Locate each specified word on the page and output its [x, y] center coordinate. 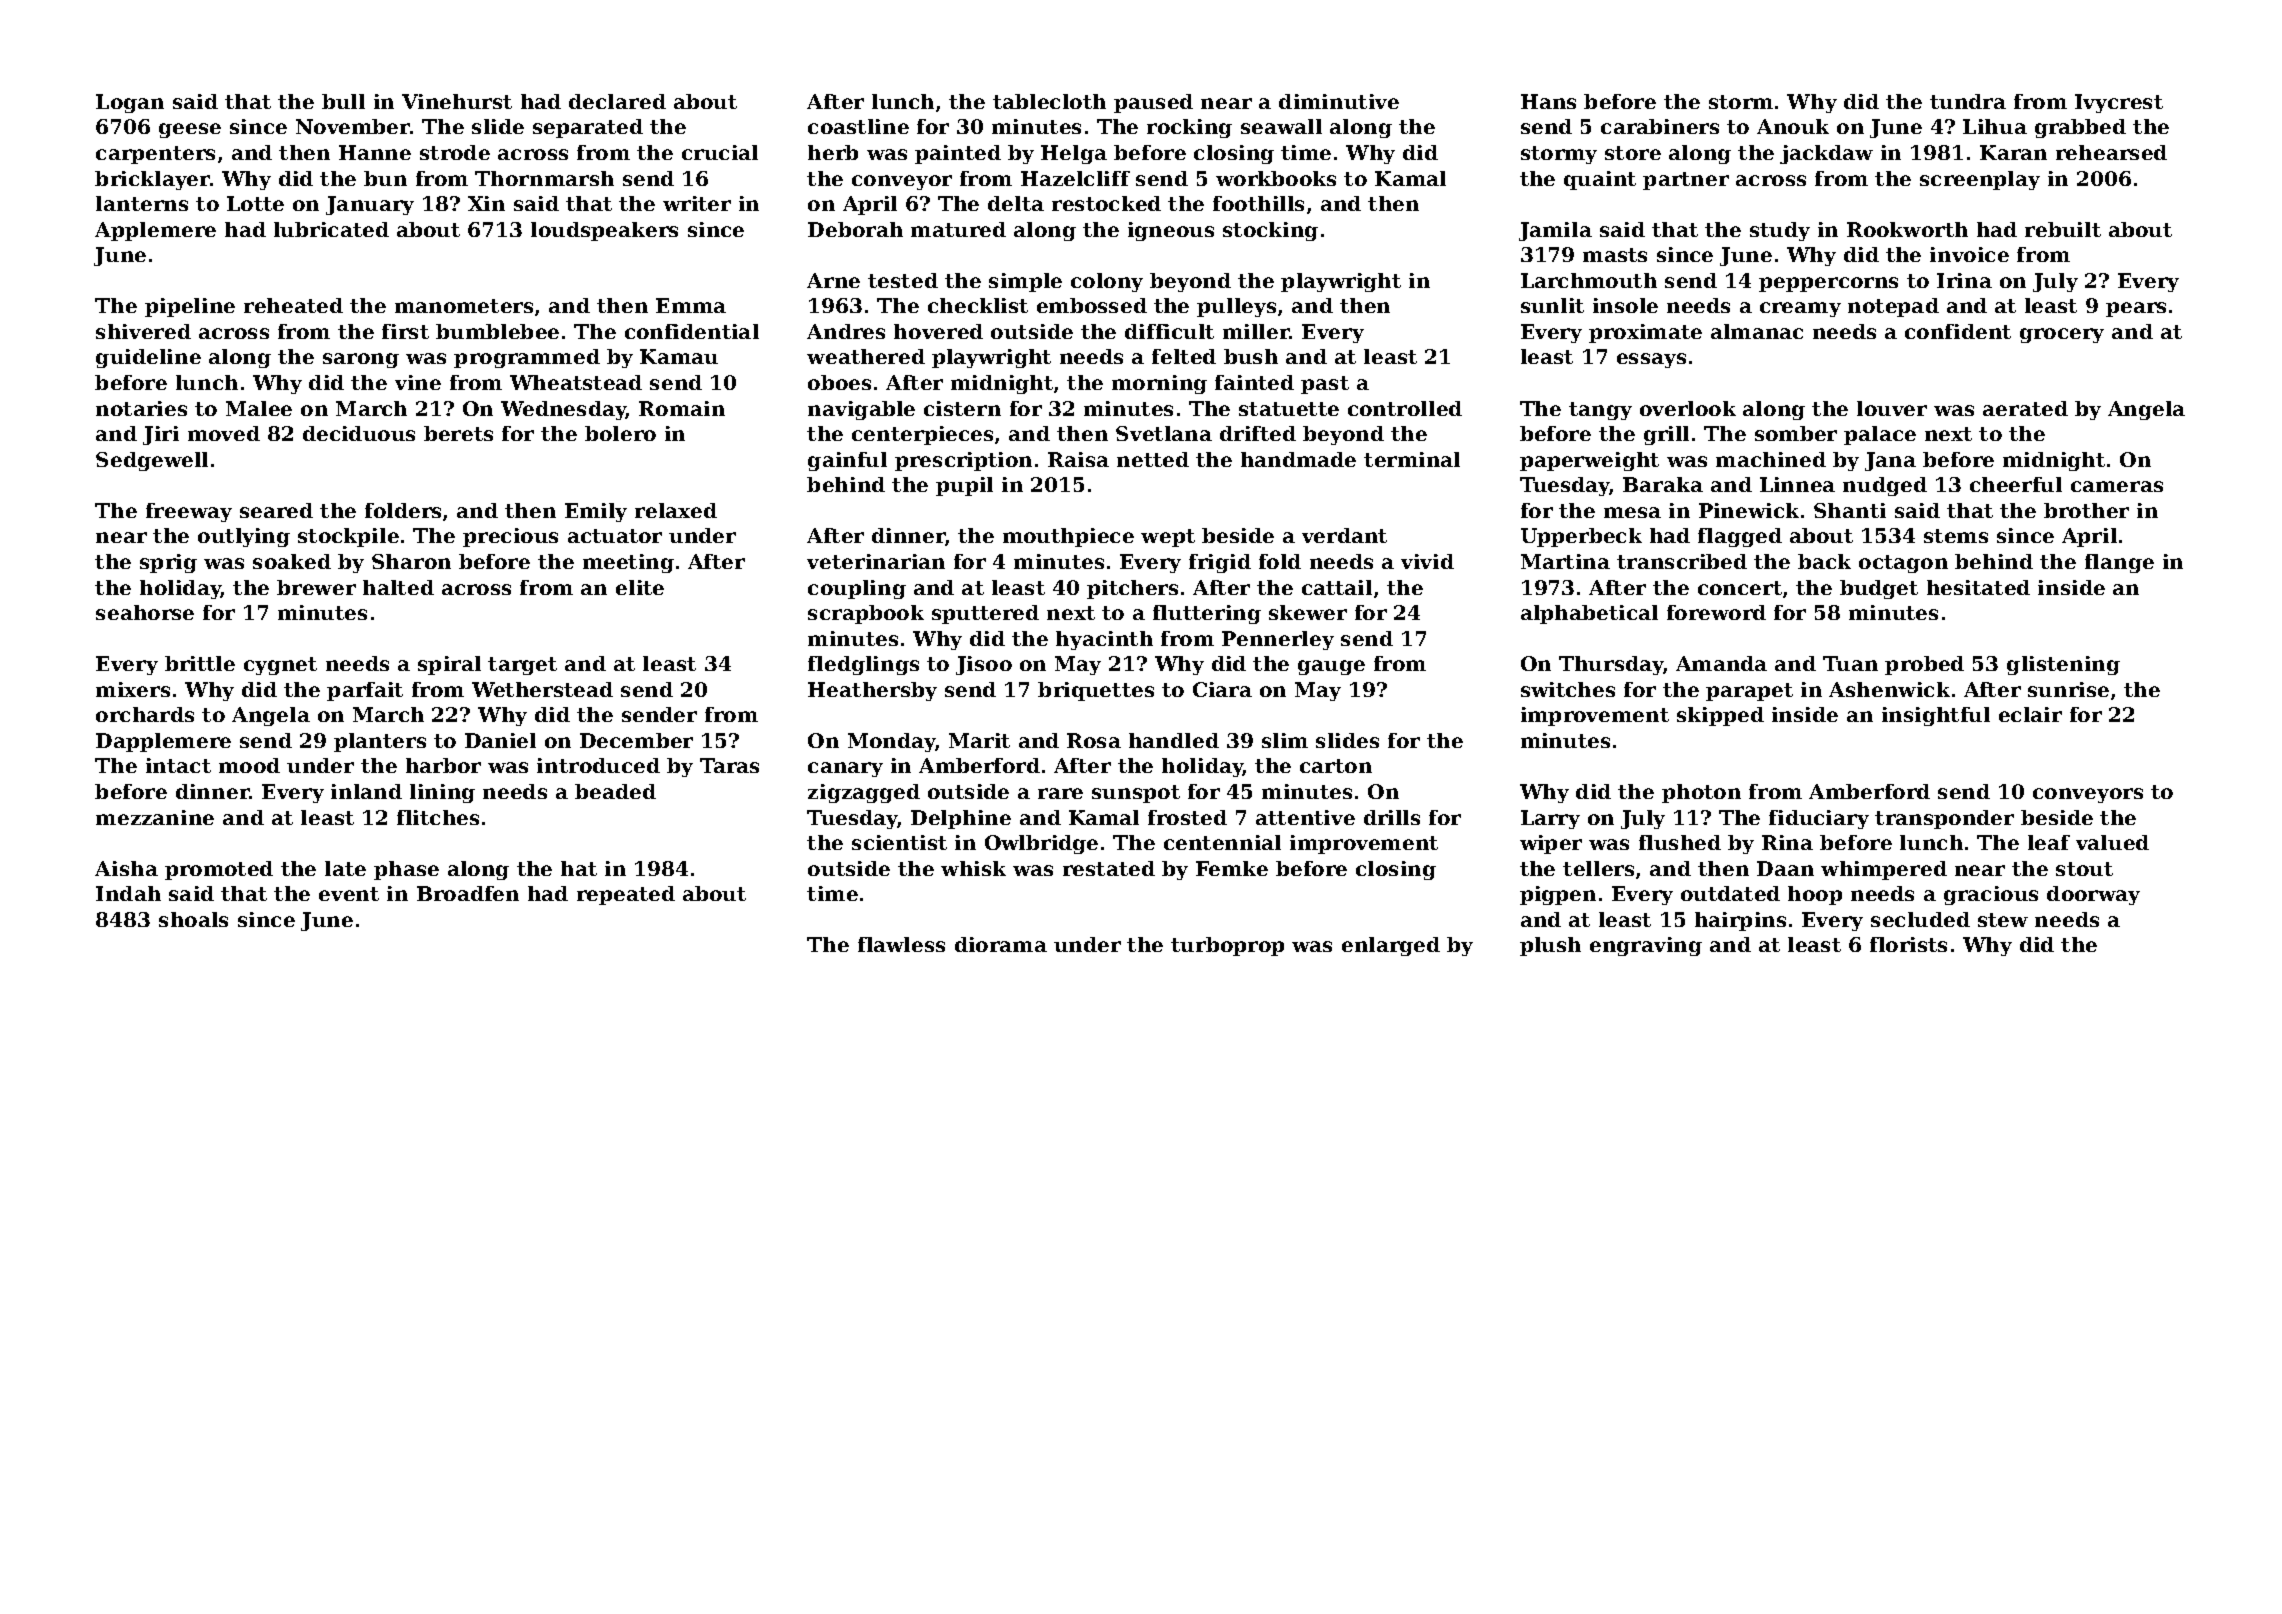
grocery [2062, 335]
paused [1153, 103]
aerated [2025, 408]
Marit [979, 740]
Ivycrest [2119, 103]
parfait [365, 691]
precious [510, 537]
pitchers [1132, 589]
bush [1251, 356]
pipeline [190, 307]
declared [617, 101]
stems [1956, 536]
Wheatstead [576, 382]
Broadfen [468, 893]
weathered [866, 356]
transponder [1944, 819]
